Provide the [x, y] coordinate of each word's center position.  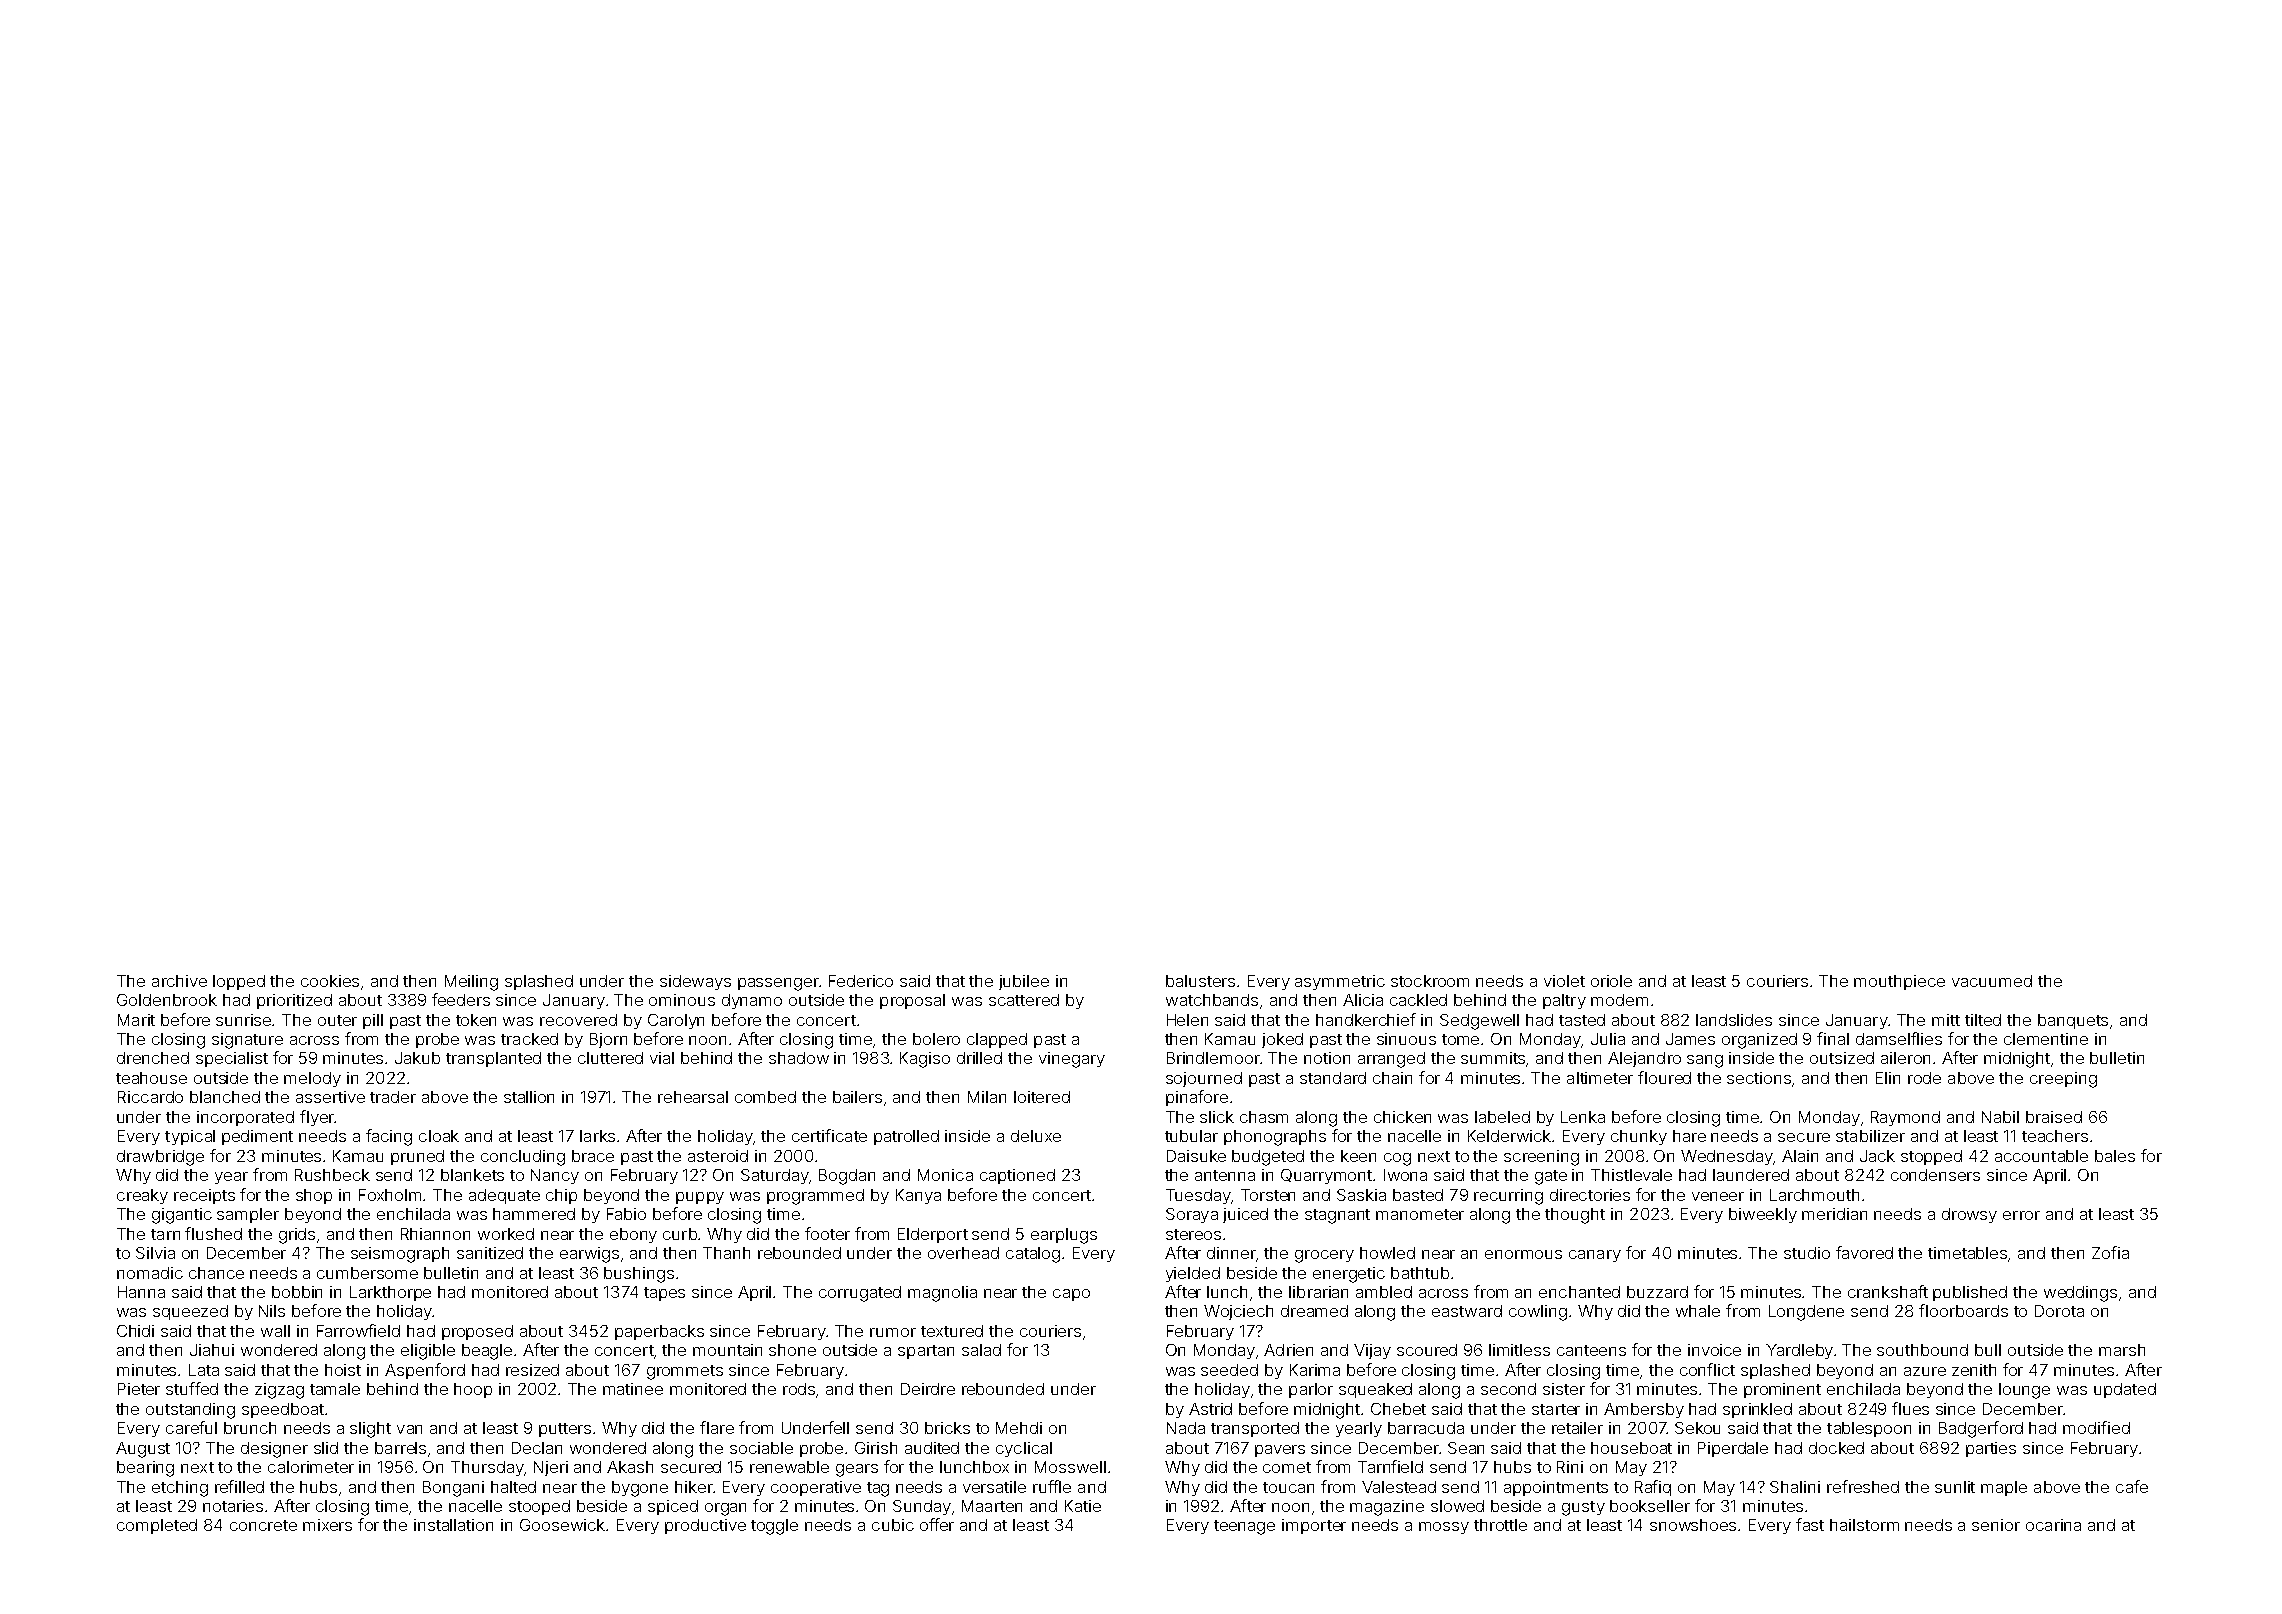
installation [453, 1525]
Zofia [2110, 1252]
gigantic [182, 1216]
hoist [343, 1370]
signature [247, 1041]
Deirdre [928, 1389]
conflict [1707, 1369]
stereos [1193, 1234]
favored [1864, 1252]
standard [1333, 1078]
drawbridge [160, 1158]
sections [1760, 1079]
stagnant [1337, 1216]
